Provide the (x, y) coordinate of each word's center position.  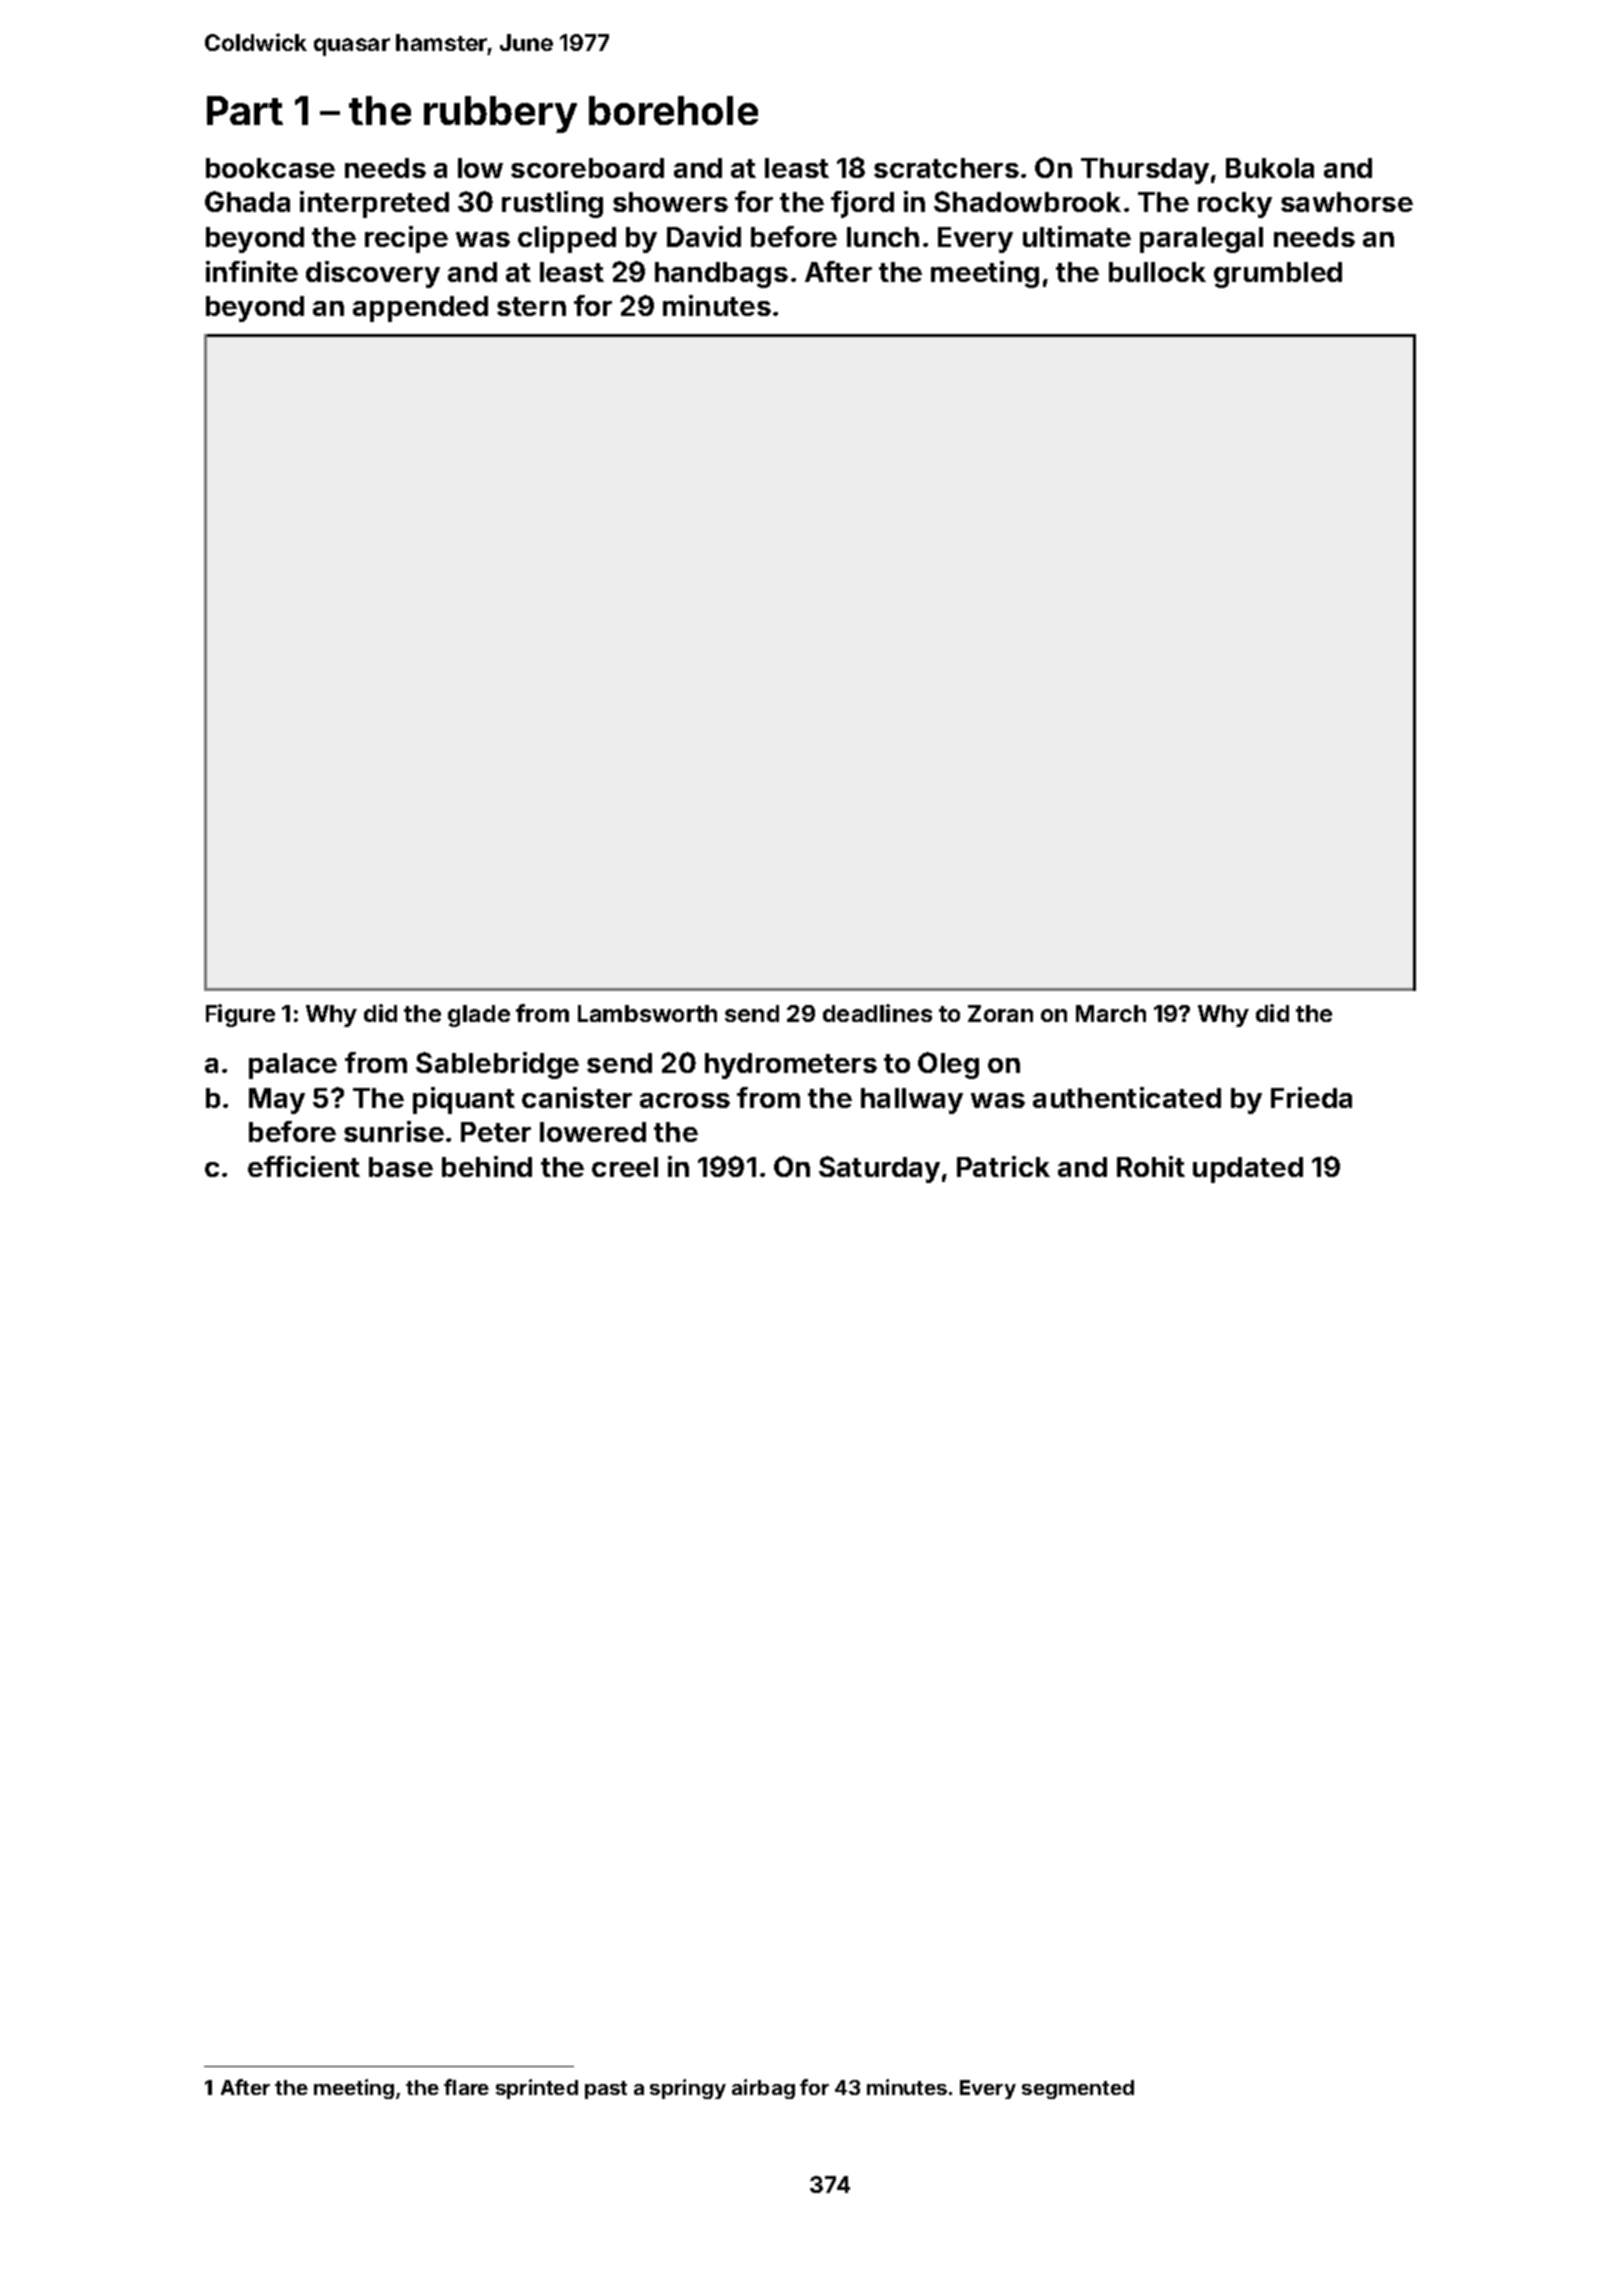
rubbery (500, 114)
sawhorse (1347, 202)
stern (531, 306)
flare (466, 2087)
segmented (1078, 2089)
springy (688, 2089)
